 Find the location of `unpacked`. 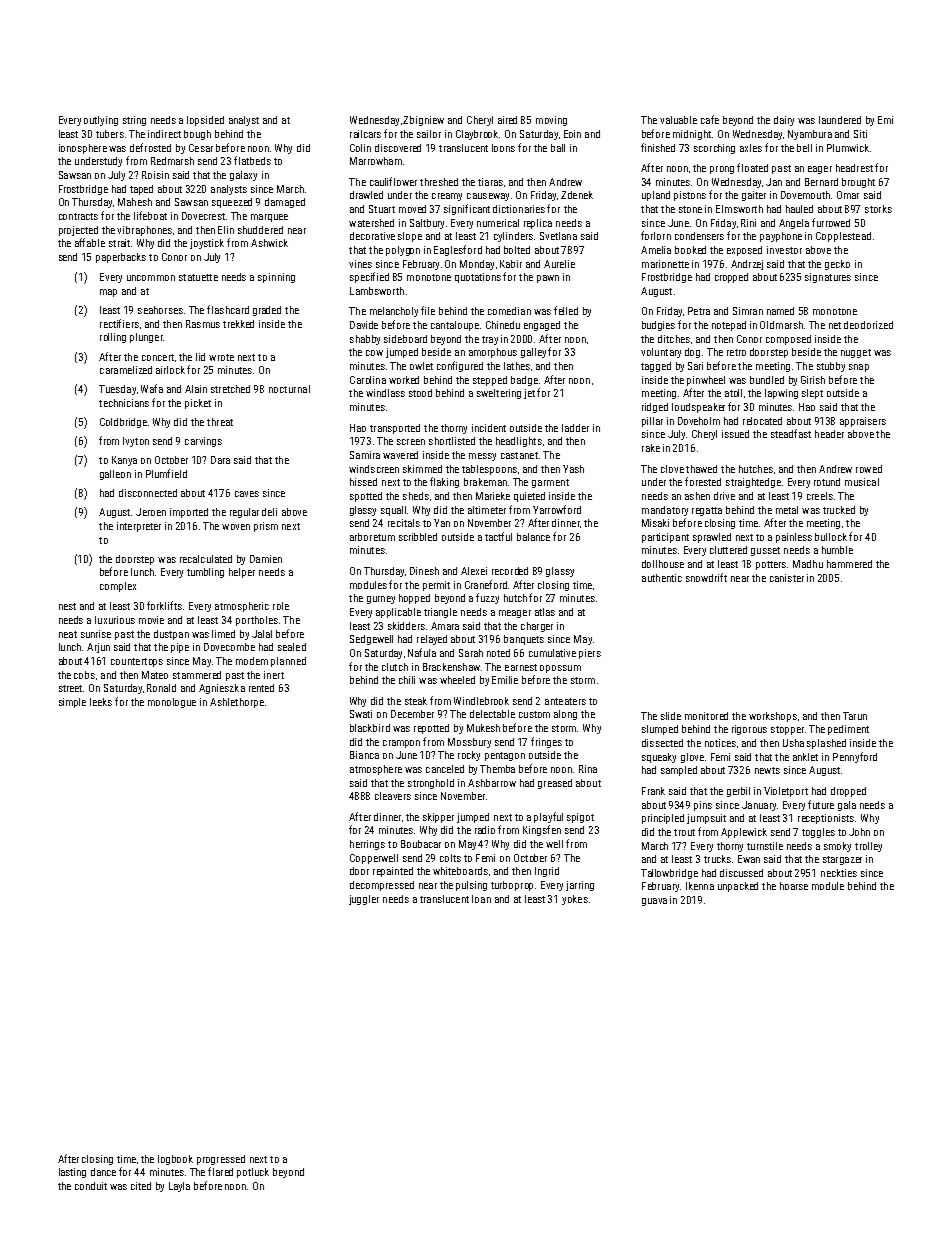

unpacked is located at coordinates (738, 887).
